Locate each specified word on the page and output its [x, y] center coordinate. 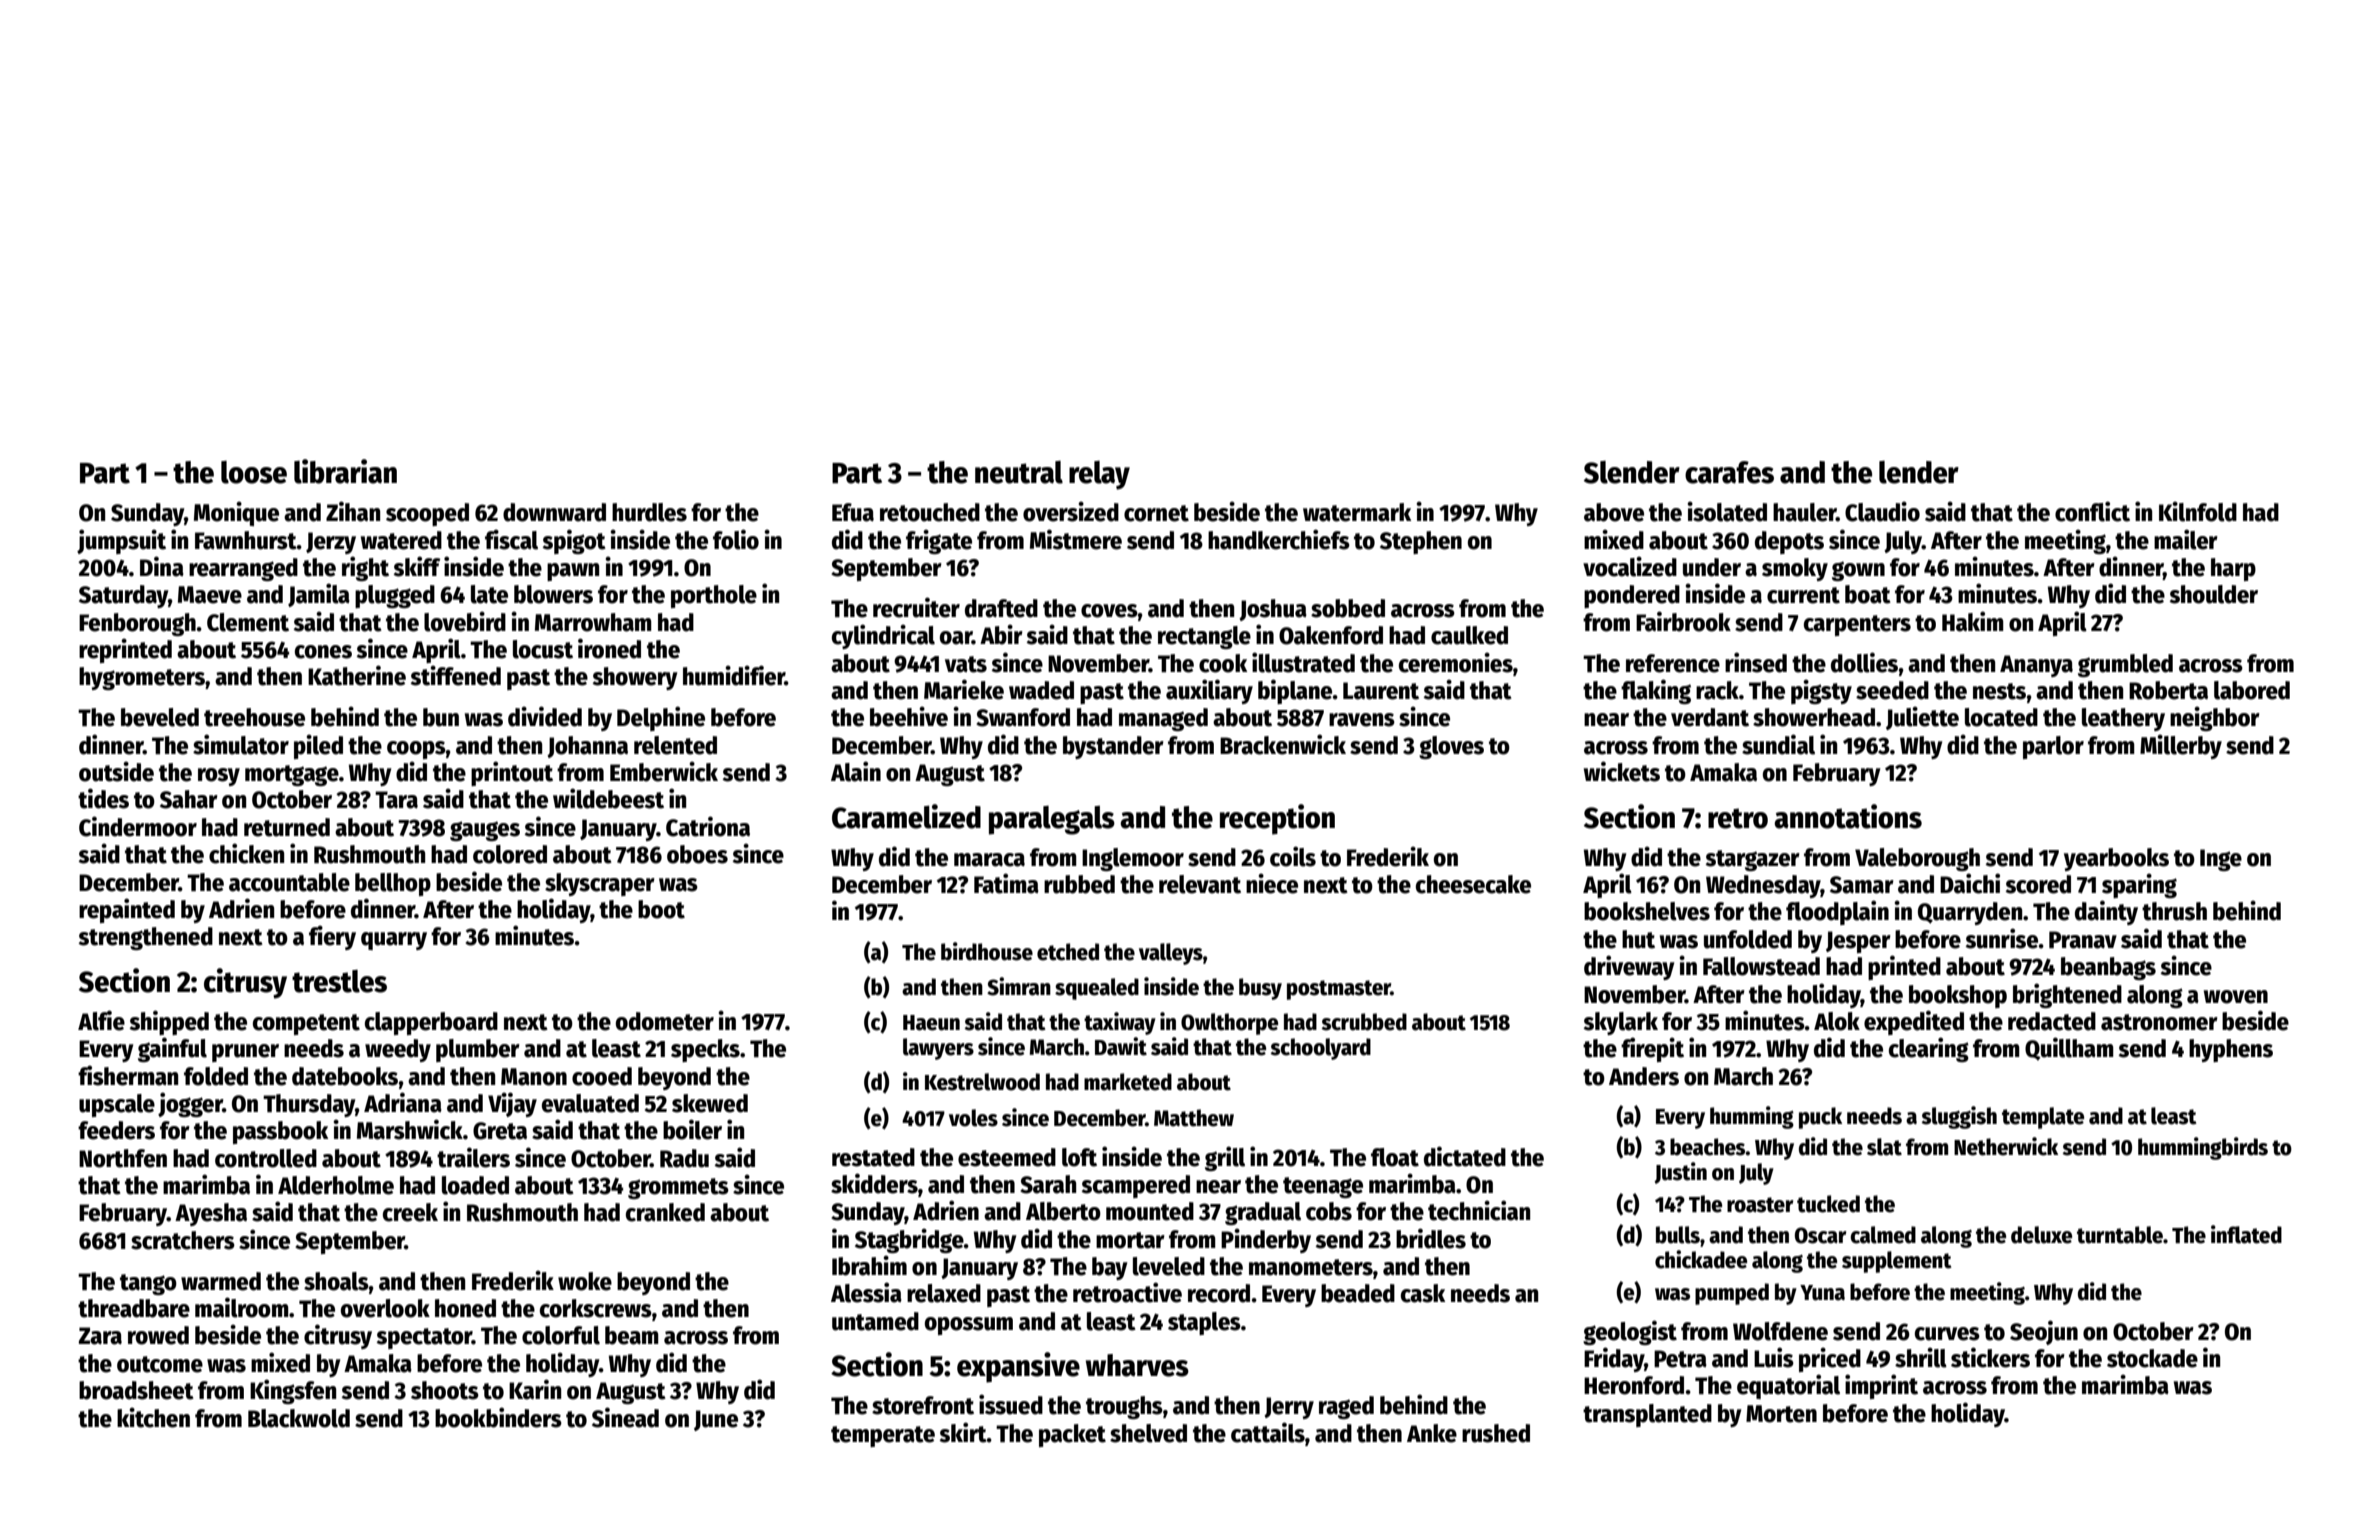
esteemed [1007, 1157]
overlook [385, 1308]
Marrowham [593, 622]
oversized [1071, 511]
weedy [398, 1050]
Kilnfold [2198, 511]
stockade [2152, 1358]
